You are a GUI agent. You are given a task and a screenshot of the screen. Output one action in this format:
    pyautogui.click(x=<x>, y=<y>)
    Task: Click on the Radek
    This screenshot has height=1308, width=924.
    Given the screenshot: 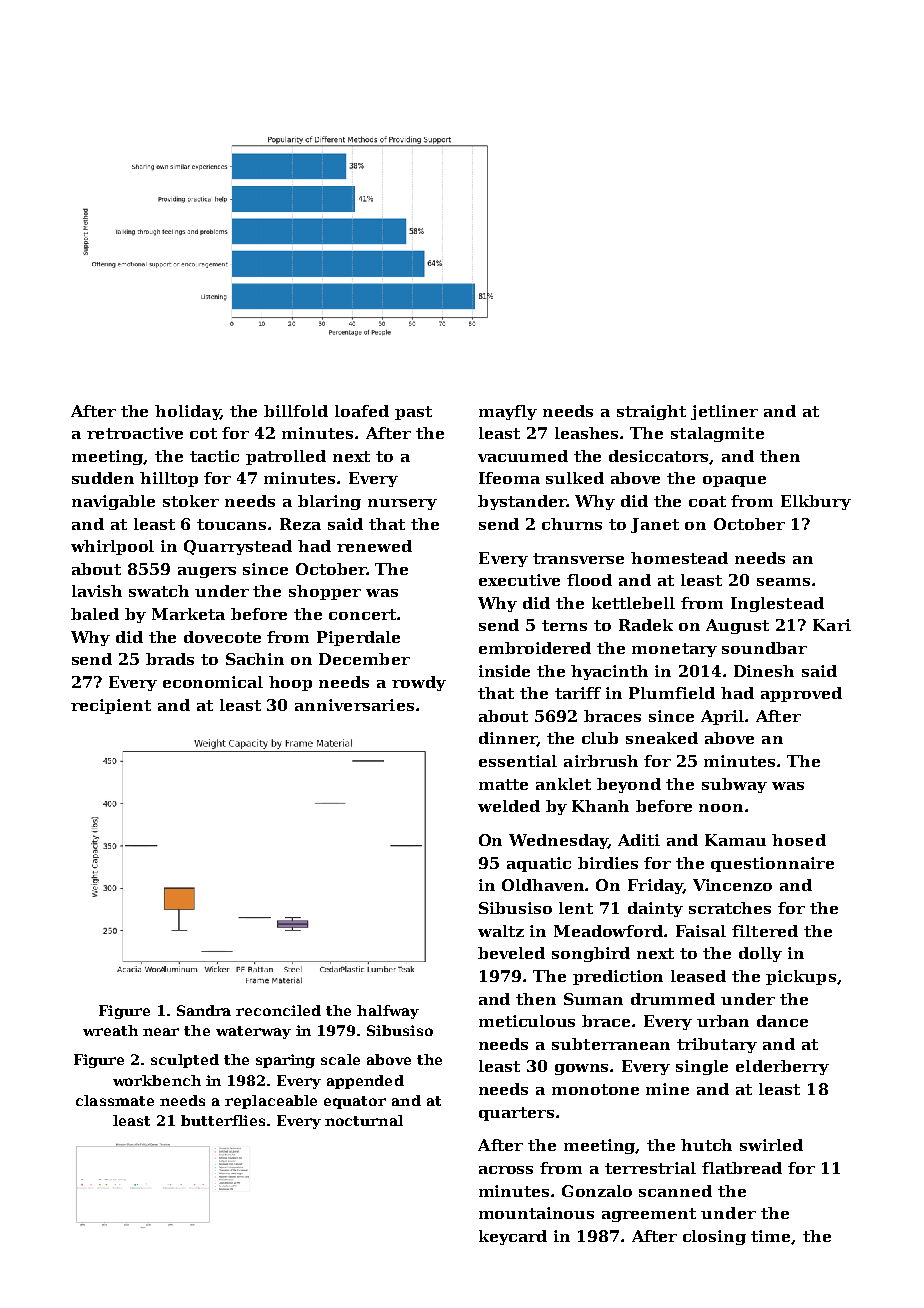 What is the action you would take?
    pyautogui.click(x=646, y=625)
